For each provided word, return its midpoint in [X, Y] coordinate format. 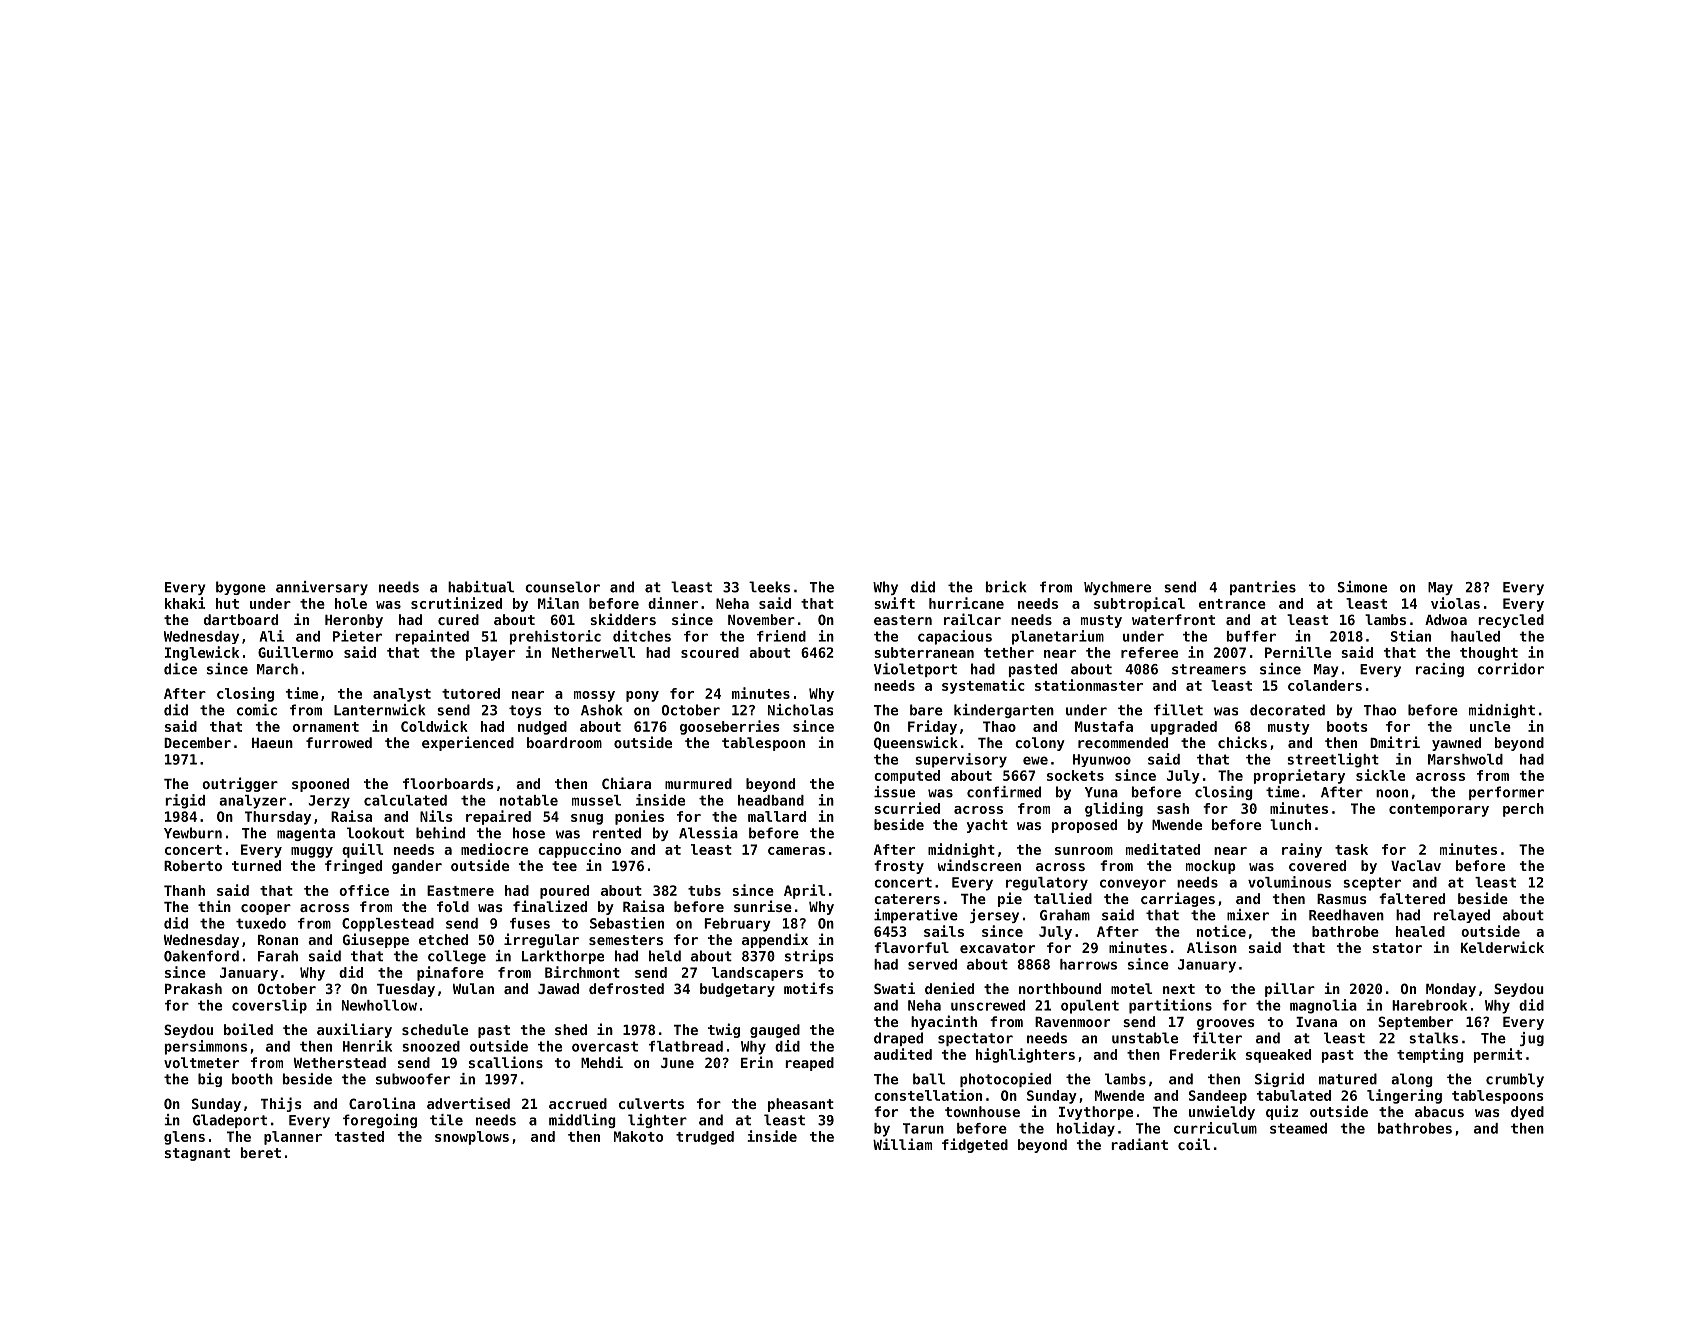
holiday [1086, 1129]
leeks [769, 587]
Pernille [1298, 652]
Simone [1362, 587]
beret [261, 1152]
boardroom [564, 742]
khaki [185, 603]
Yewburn [193, 833]
